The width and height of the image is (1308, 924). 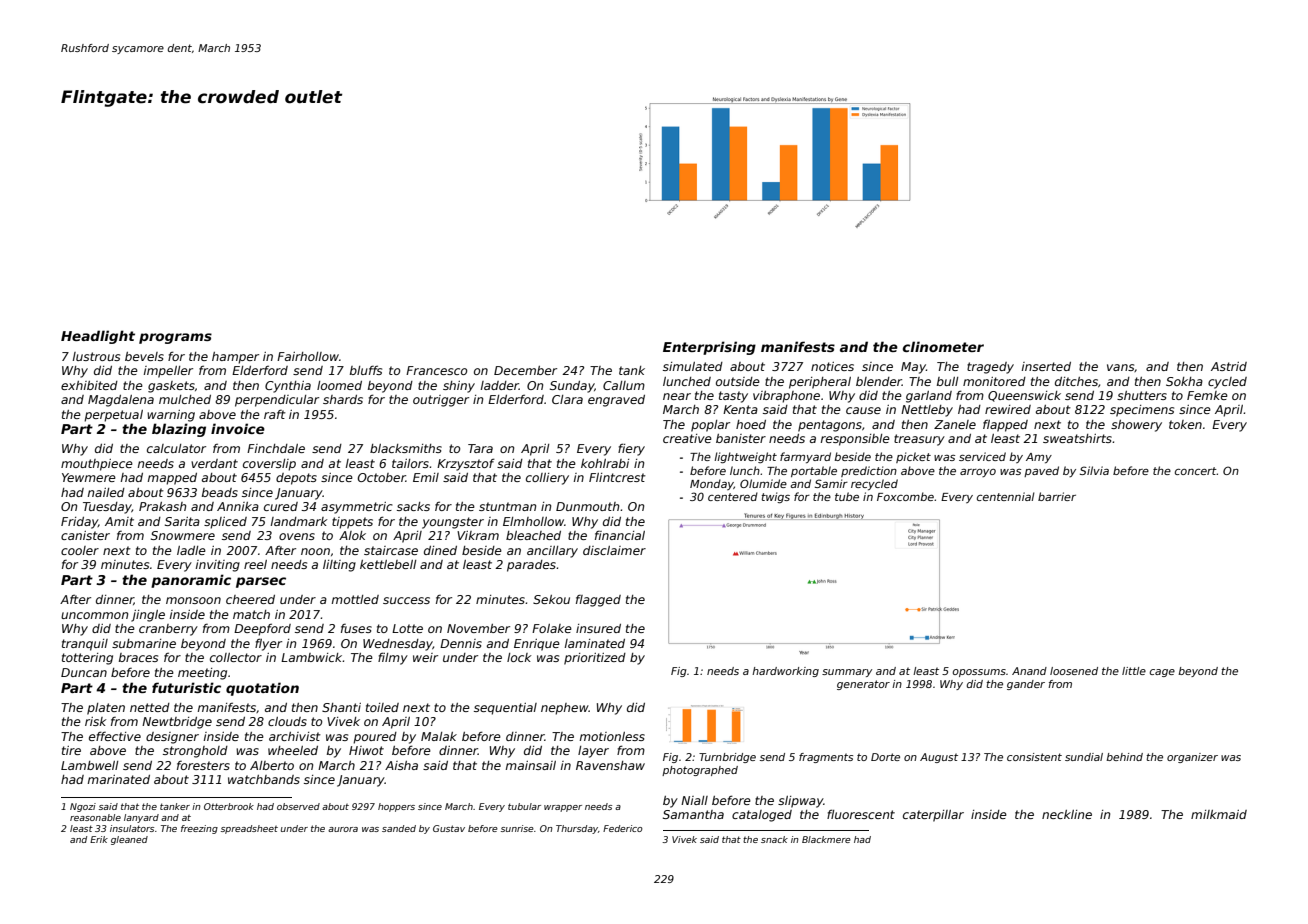 I want to click on cage, so click(x=1162, y=673).
